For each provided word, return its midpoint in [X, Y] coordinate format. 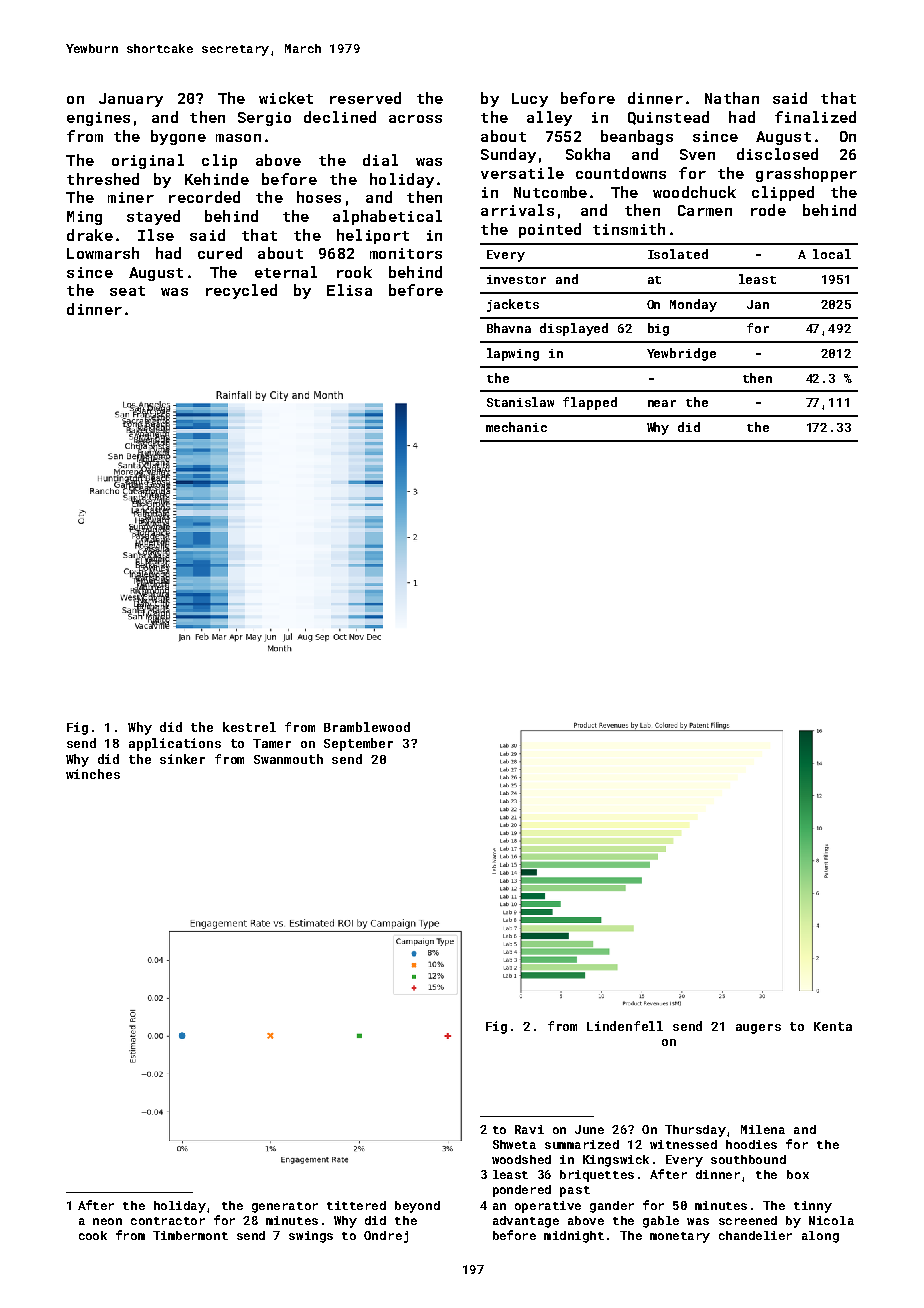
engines [98, 119]
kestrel [249, 727]
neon [107, 1221]
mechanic [516, 427]
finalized [815, 117]
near [662, 403]
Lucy [530, 100]
